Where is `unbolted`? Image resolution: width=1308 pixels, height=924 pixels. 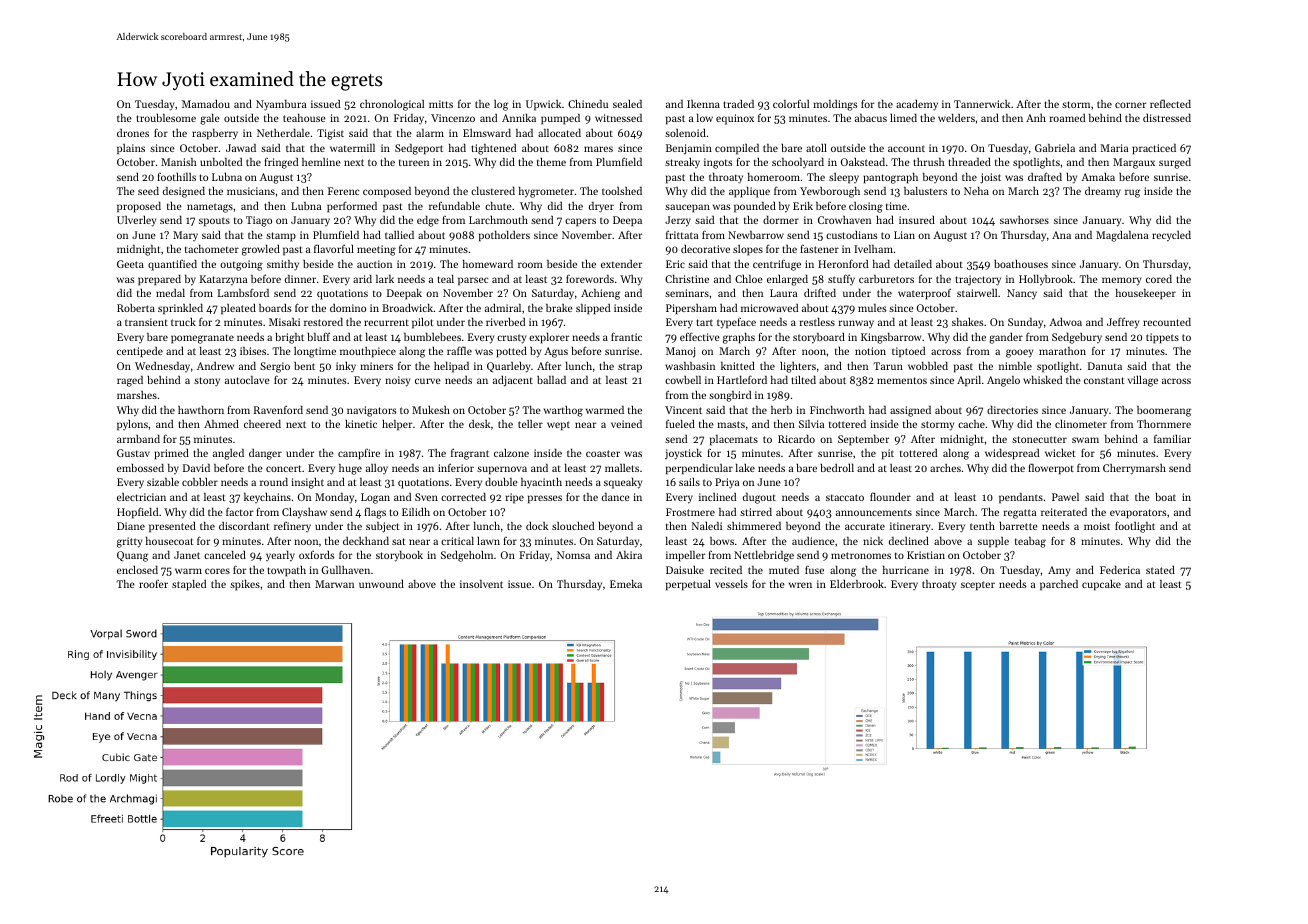
unbolted is located at coordinates (221, 162).
